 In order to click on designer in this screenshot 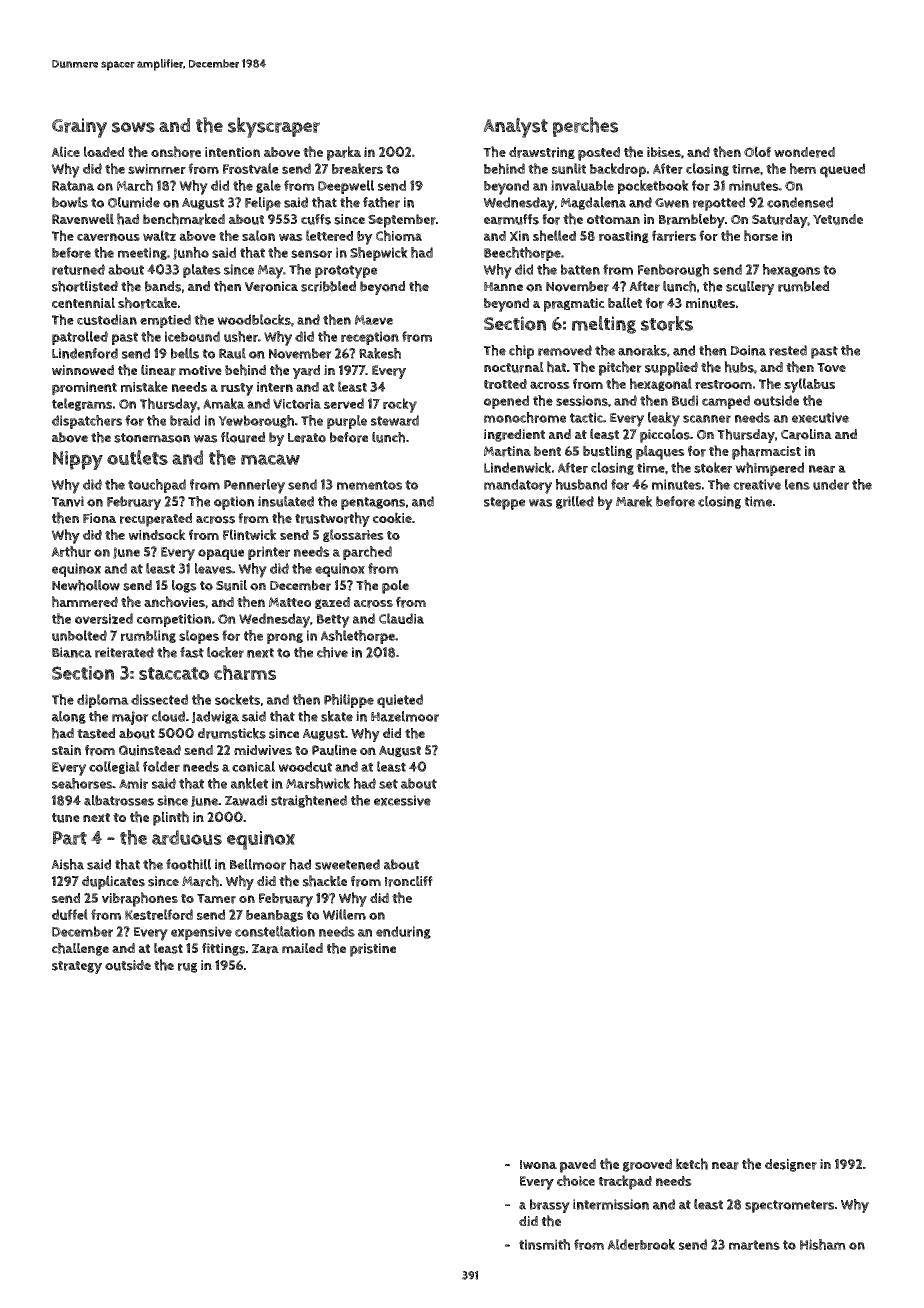, I will do `click(791, 1165)`.
